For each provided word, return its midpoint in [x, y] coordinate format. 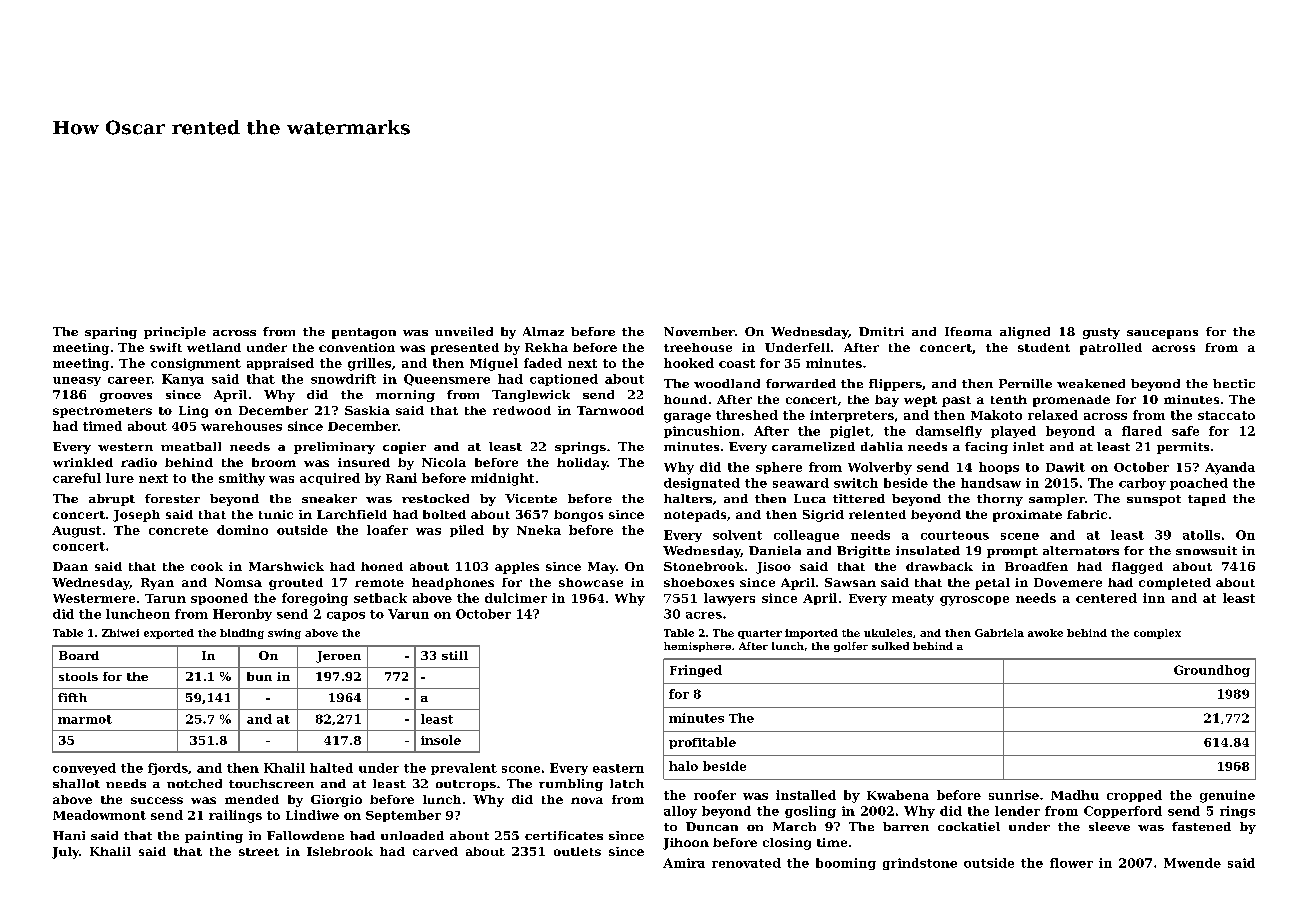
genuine [1227, 796]
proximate [1027, 516]
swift [166, 347]
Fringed [696, 671]
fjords [168, 769]
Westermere [94, 598]
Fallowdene [305, 835]
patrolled [1111, 349]
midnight [502, 479]
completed [1175, 584]
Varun [408, 614]
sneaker [329, 498]
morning [405, 396]
